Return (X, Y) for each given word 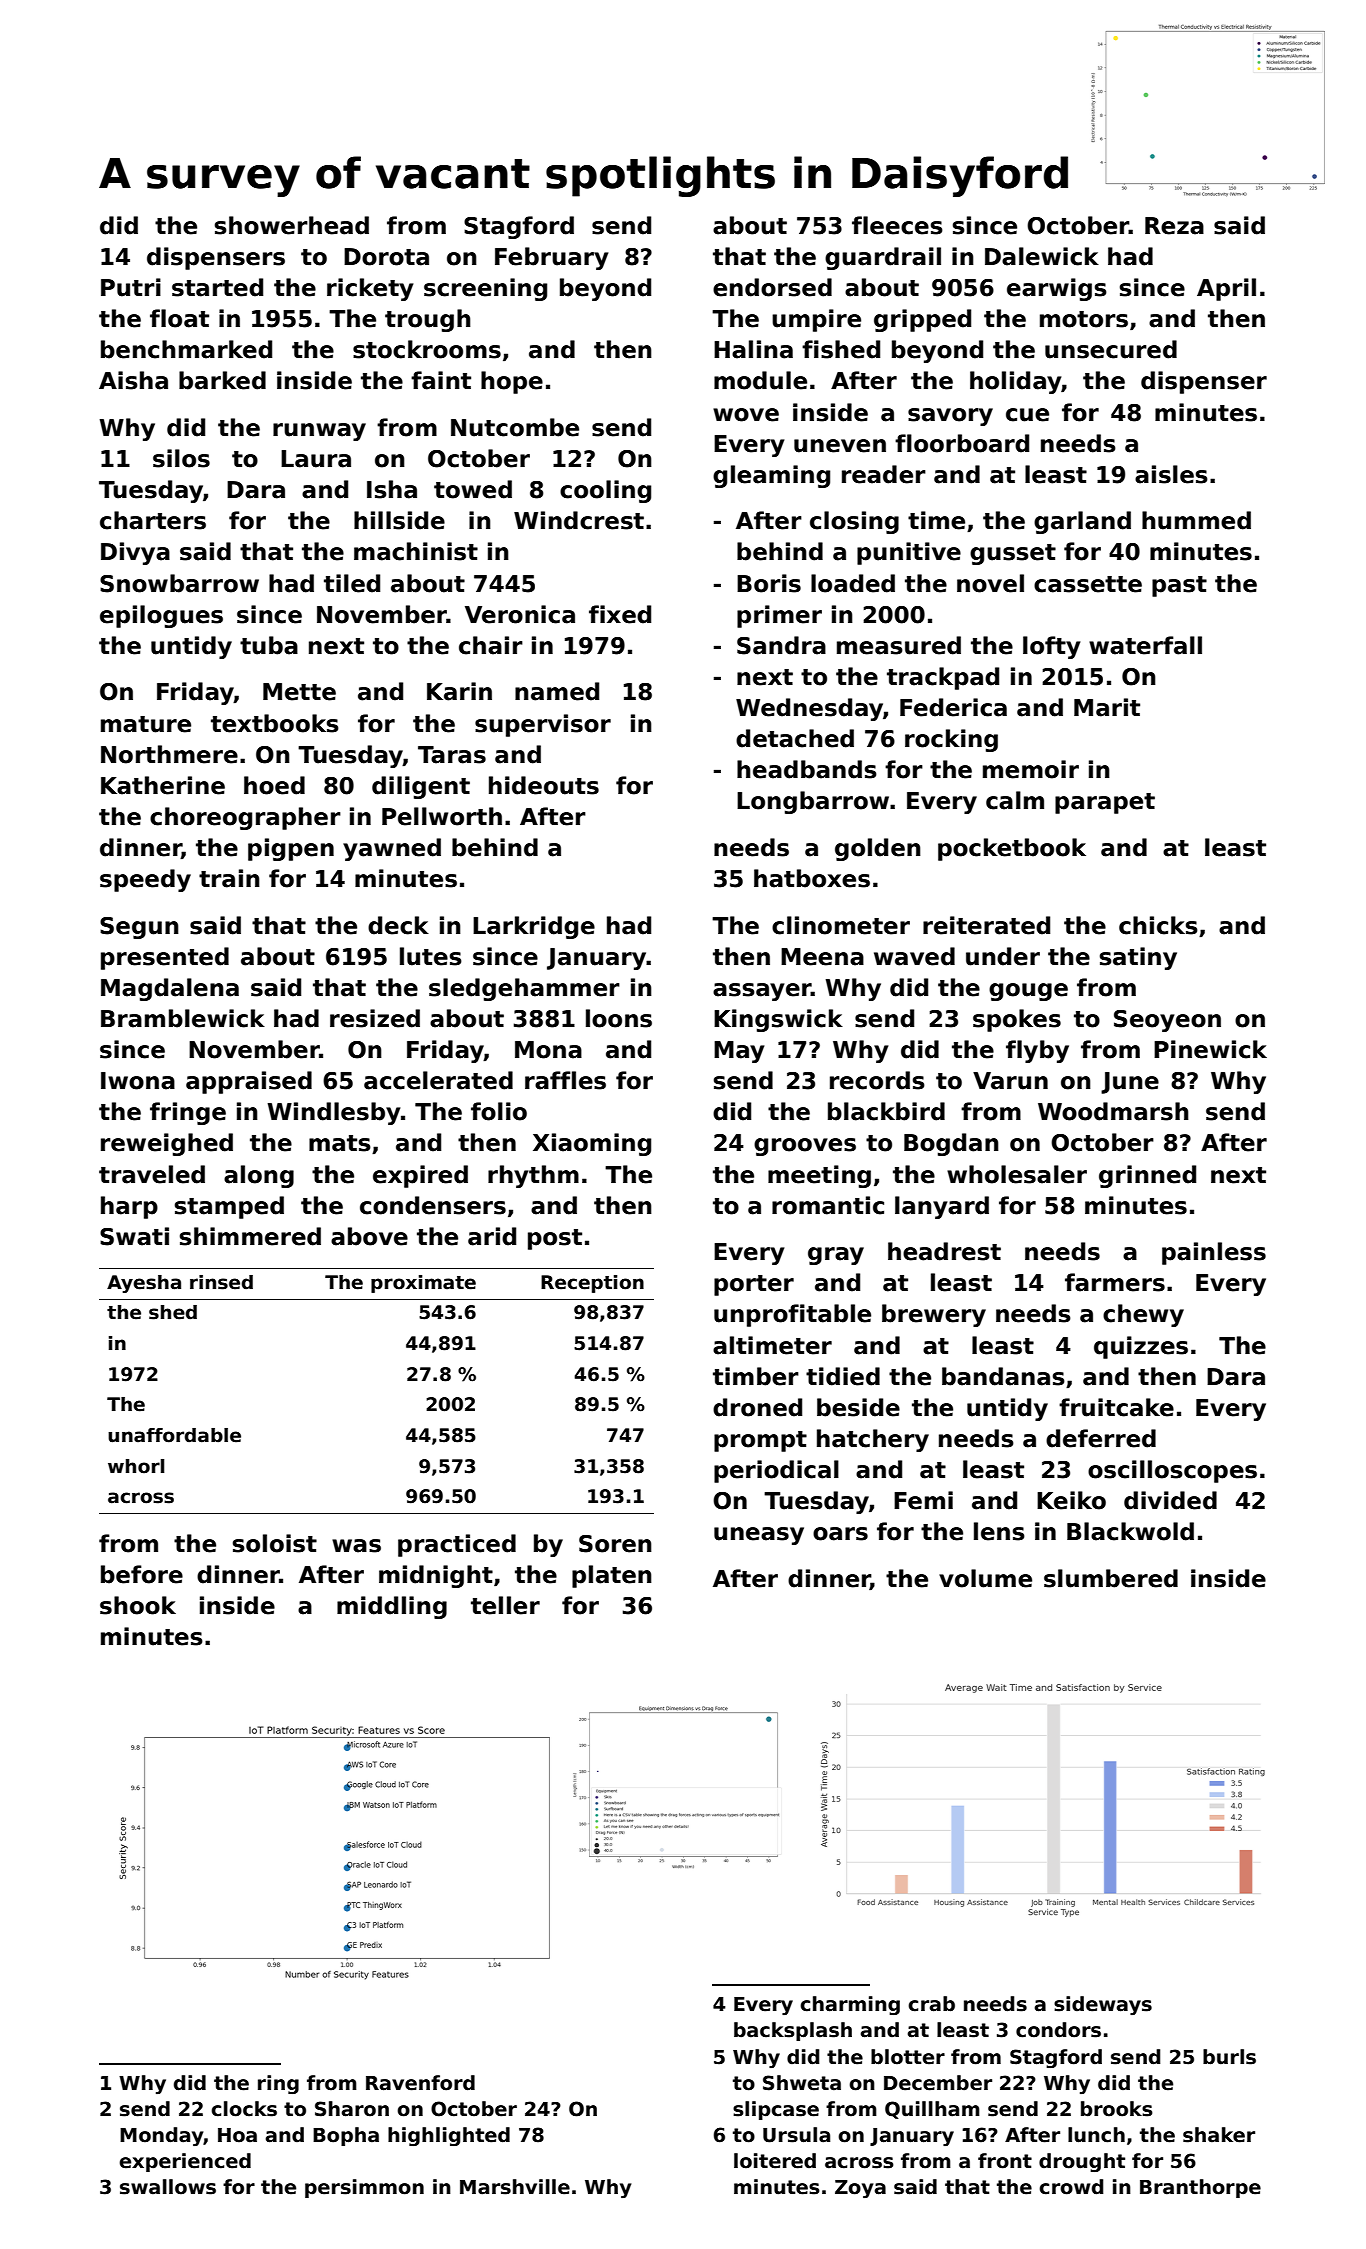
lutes (431, 956)
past (1179, 586)
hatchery (873, 1440)
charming (850, 2005)
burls (1229, 2057)
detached (795, 738)
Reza (1174, 226)
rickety (370, 289)
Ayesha (144, 1284)
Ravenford (420, 2083)
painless (1214, 1253)
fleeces (897, 225)
